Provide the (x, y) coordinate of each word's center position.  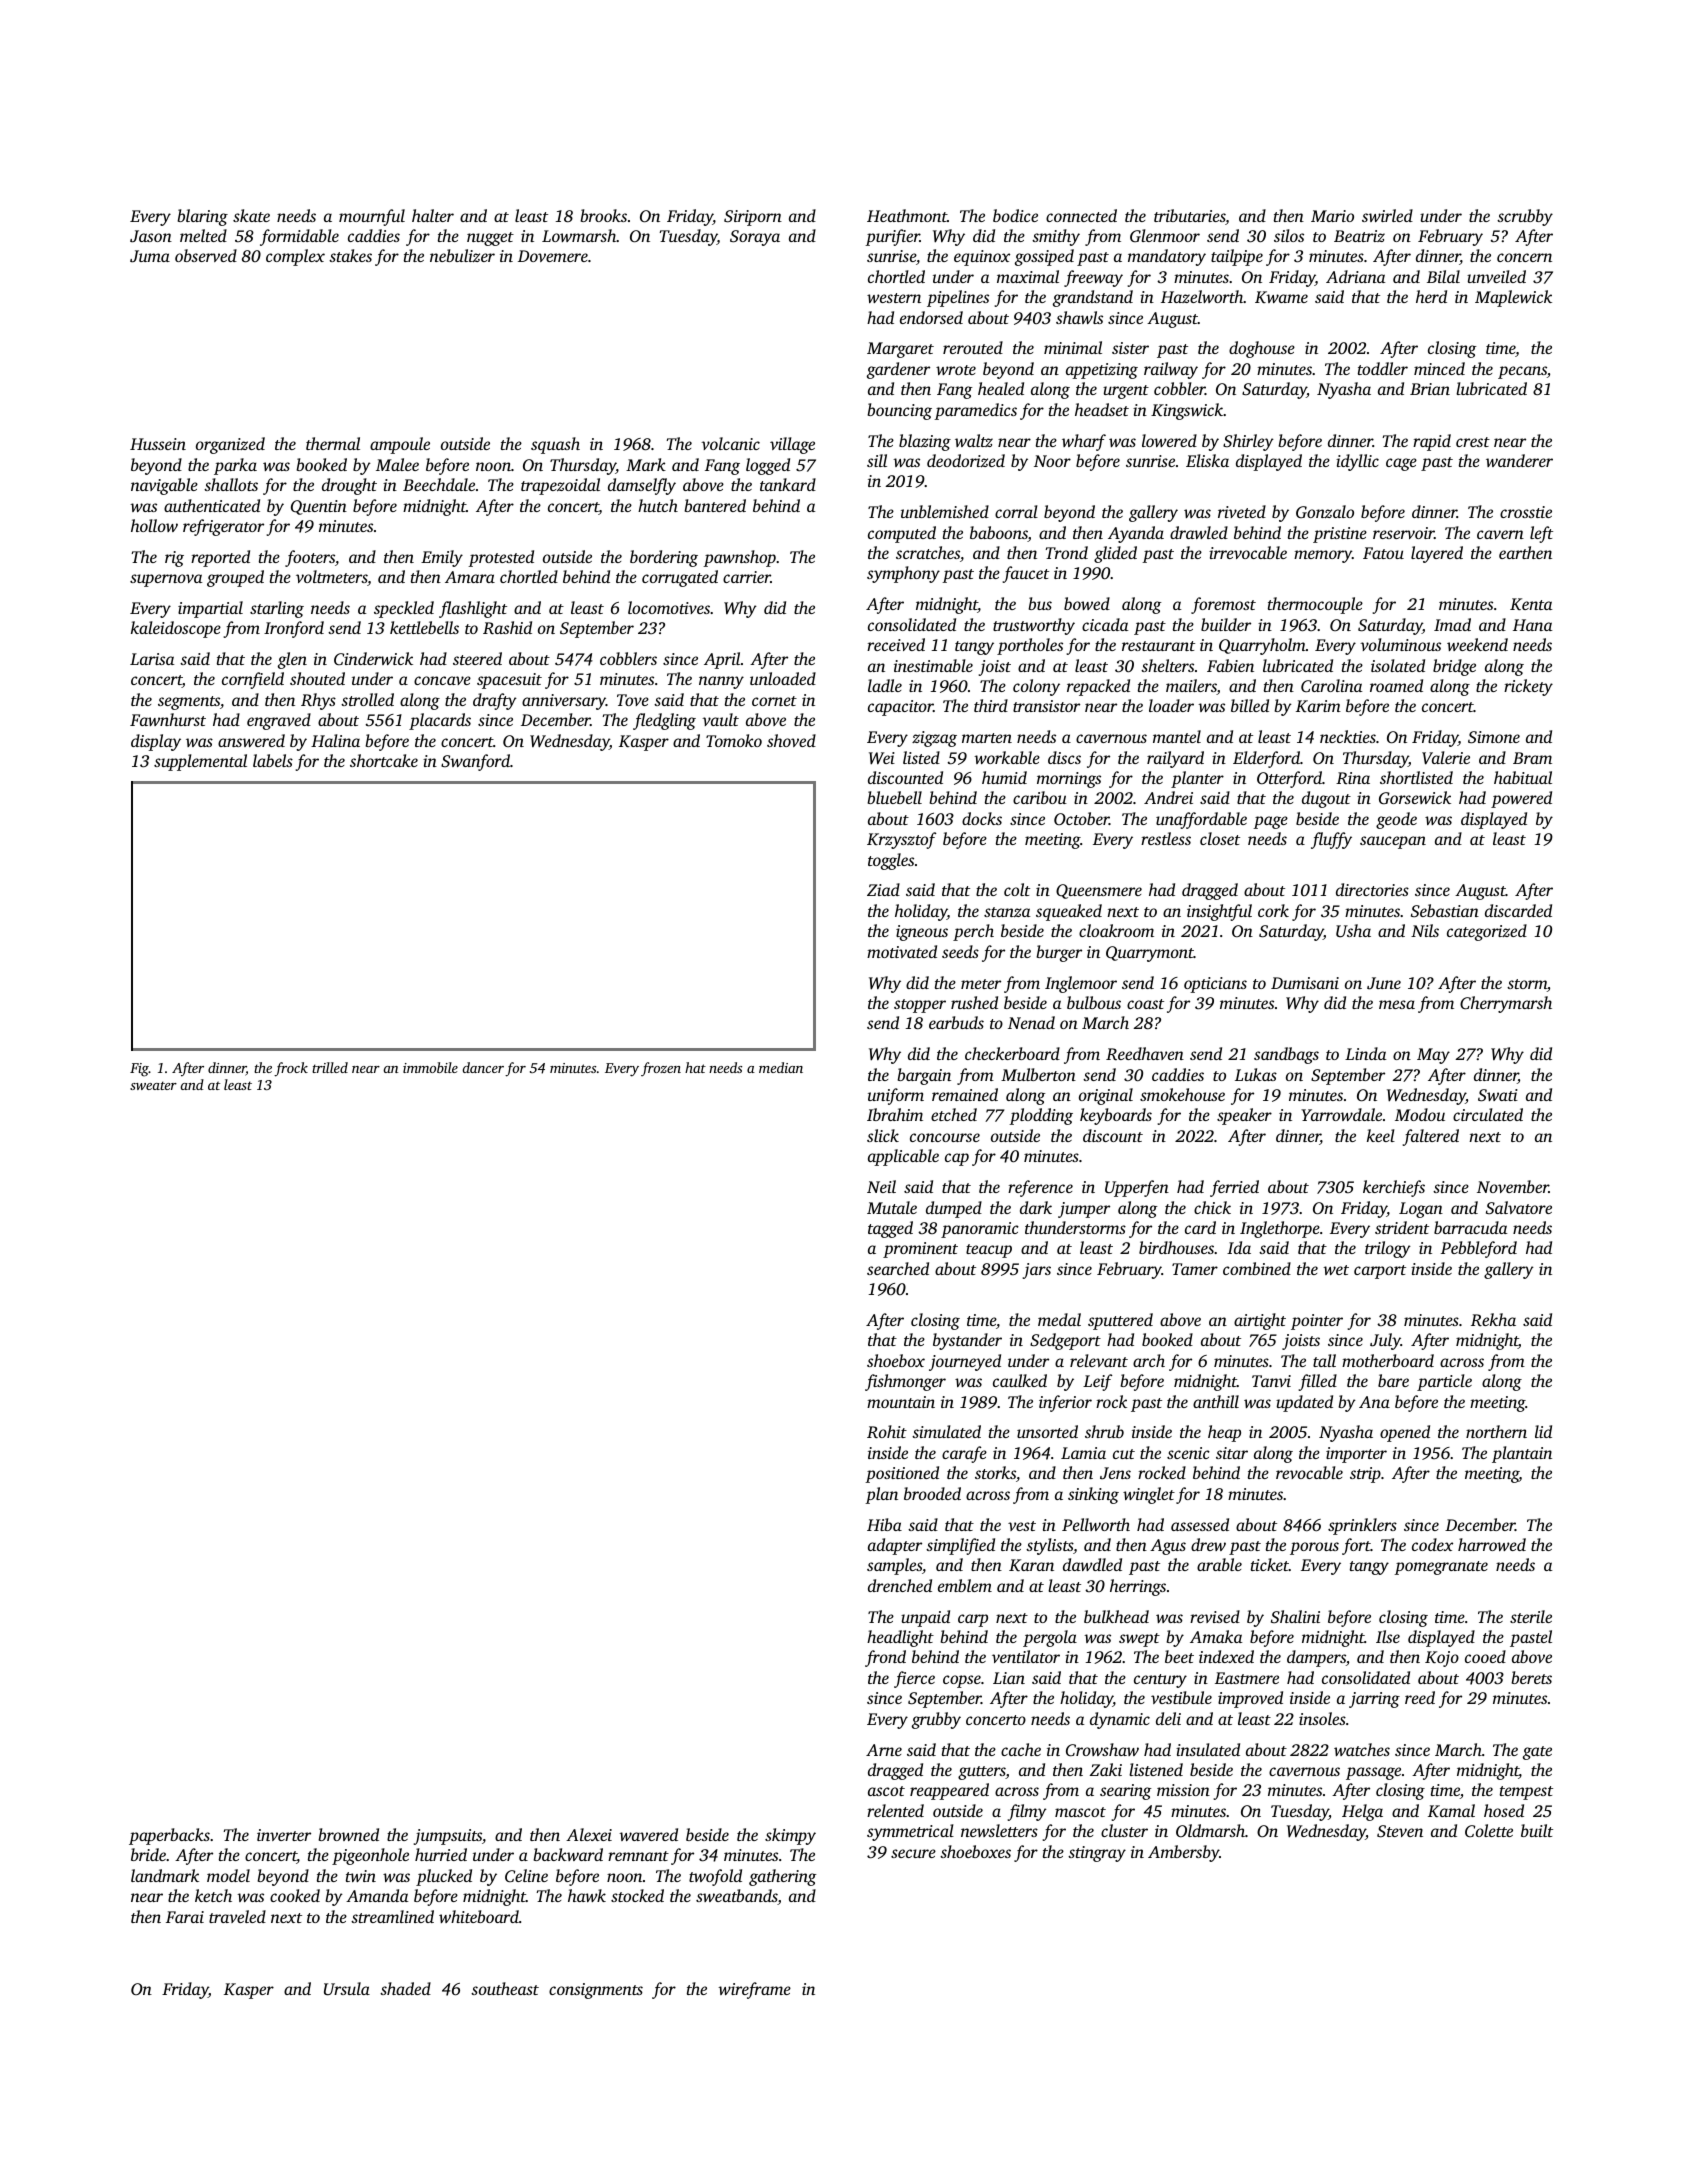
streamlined (392, 1916)
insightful (1219, 912)
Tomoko (734, 740)
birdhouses (1176, 1247)
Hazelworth (1202, 296)
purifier (892, 237)
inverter (284, 1835)
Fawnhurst (168, 719)
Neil (881, 1186)
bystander (967, 1341)
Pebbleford (1479, 1249)
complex (295, 257)
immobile (430, 1067)
